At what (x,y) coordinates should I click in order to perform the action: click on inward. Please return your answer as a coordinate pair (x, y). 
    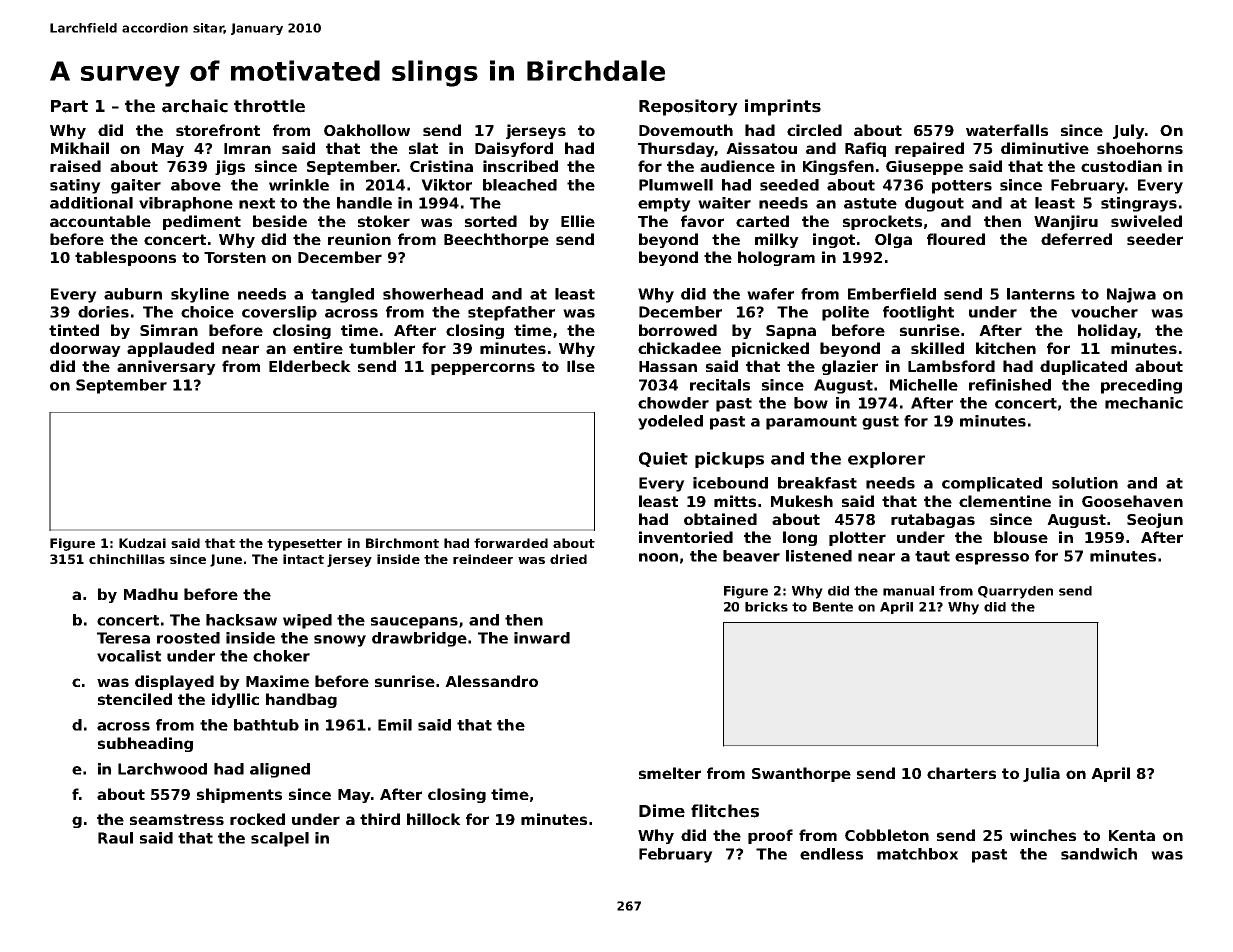
    Looking at the image, I should click on (542, 638).
